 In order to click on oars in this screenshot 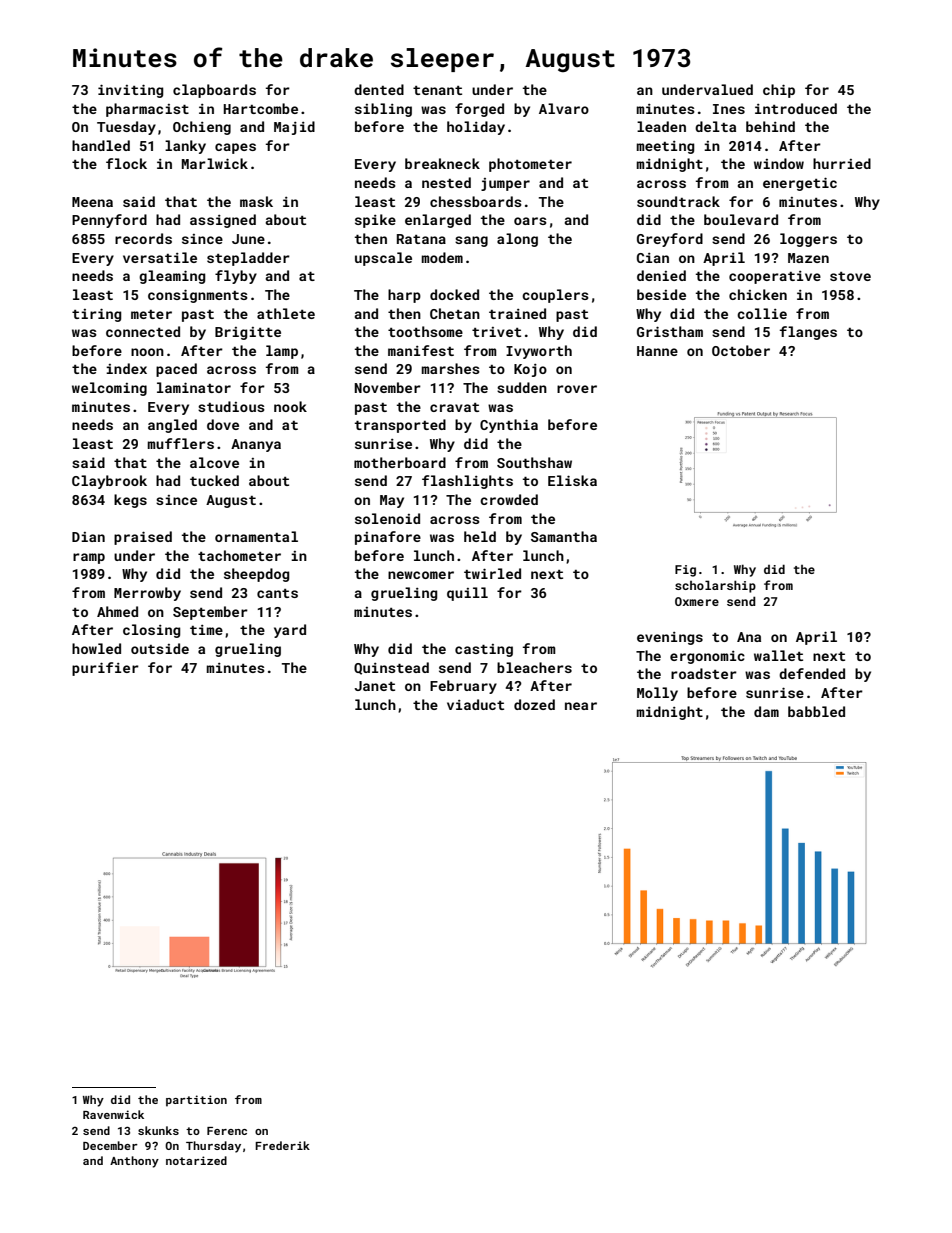, I will do `click(530, 221)`.
